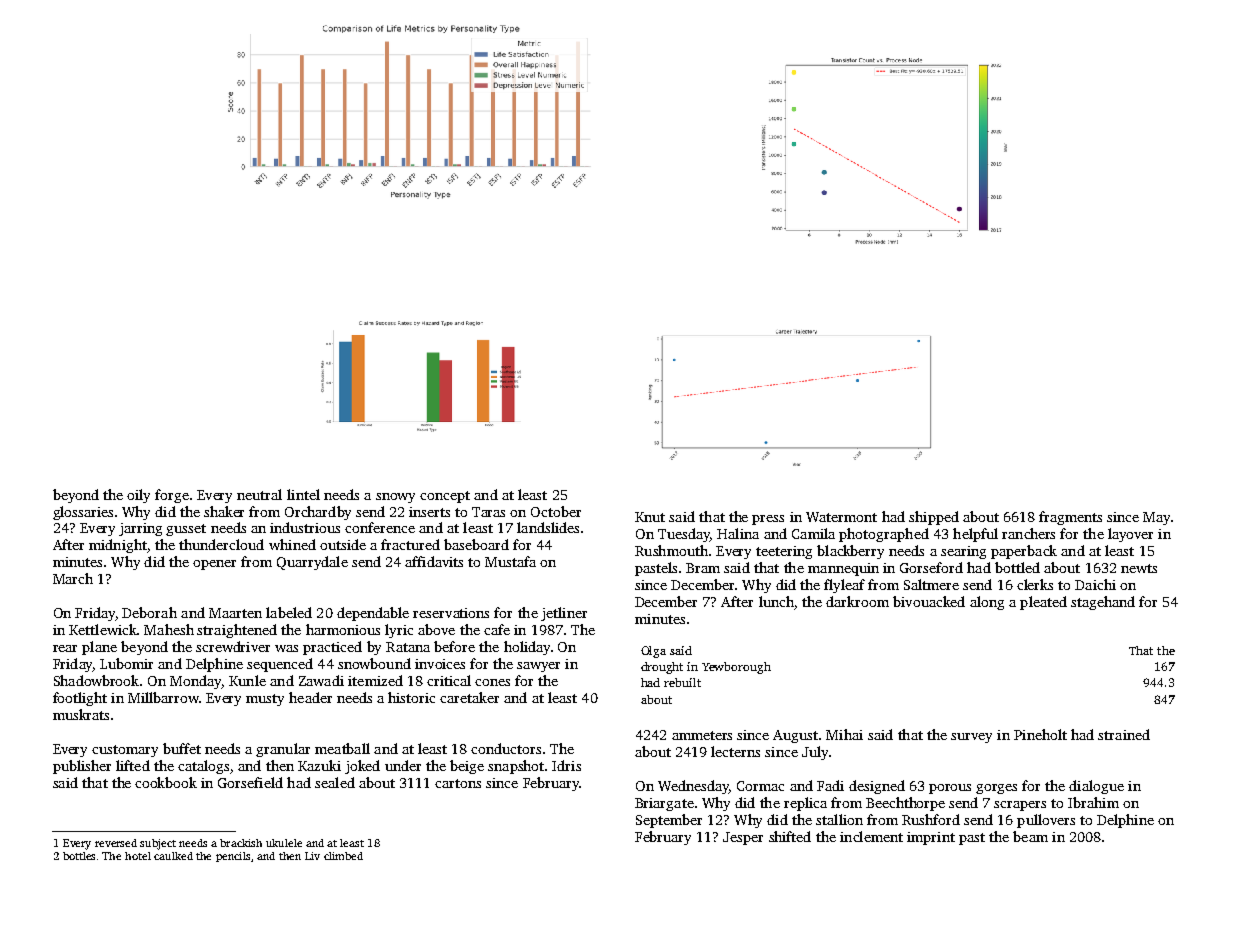 The height and width of the screenshot is (952, 1233). What do you see at coordinates (1124, 734) in the screenshot?
I see `strained` at bounding box center [1124, 734].
